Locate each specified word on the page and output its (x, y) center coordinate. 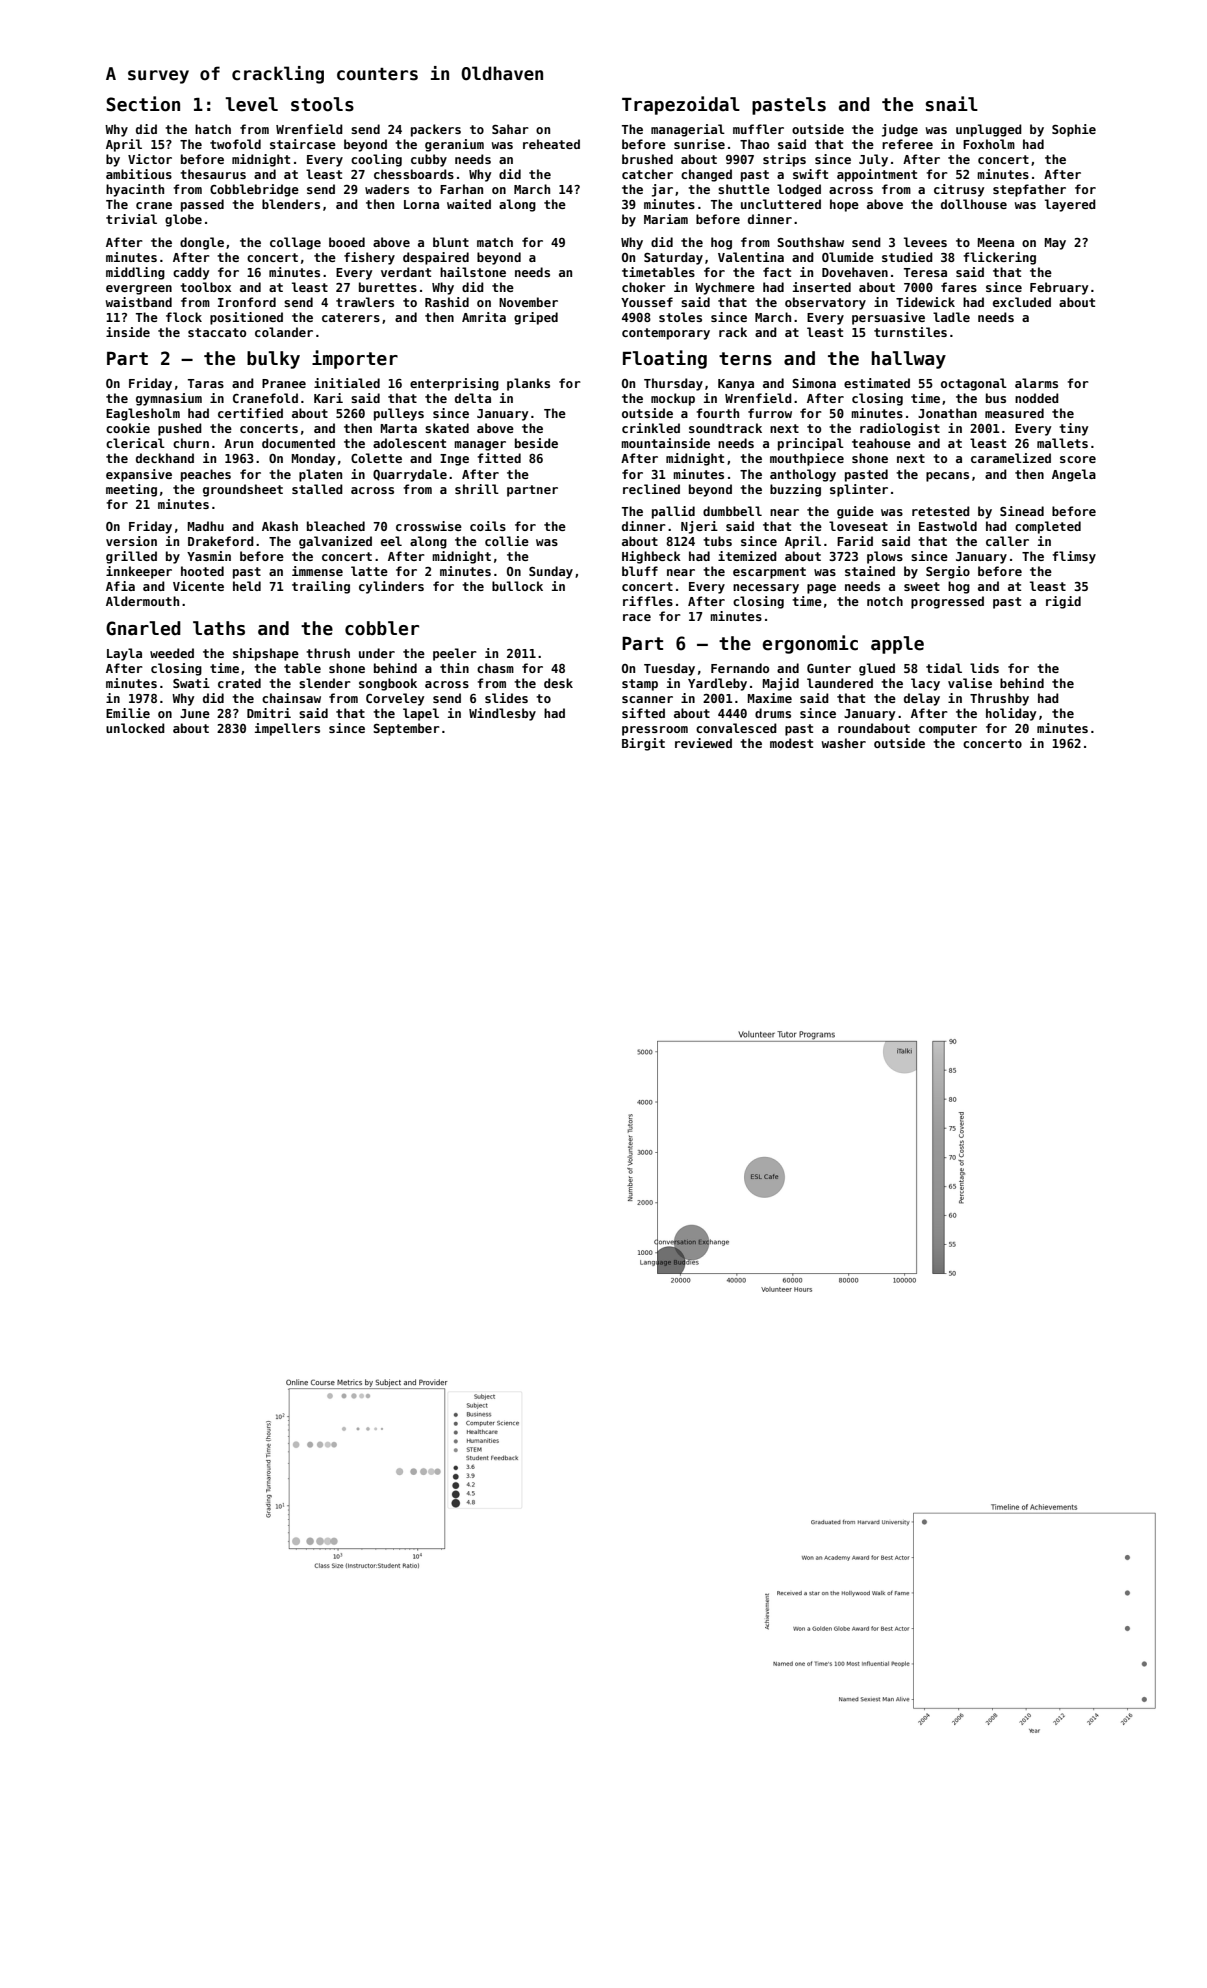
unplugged (989, 130)
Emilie (128, 713)
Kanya (736, 385)
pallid (673, 512)
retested (941, 511)
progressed (947, 602)
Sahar (510, 129)
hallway (909, 360)
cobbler (382, 628)
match (495, 242)
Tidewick (925, 302)
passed (202, 205)
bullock (517, 586)
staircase (303, 144)
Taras (206, 383)
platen (320, 475)
